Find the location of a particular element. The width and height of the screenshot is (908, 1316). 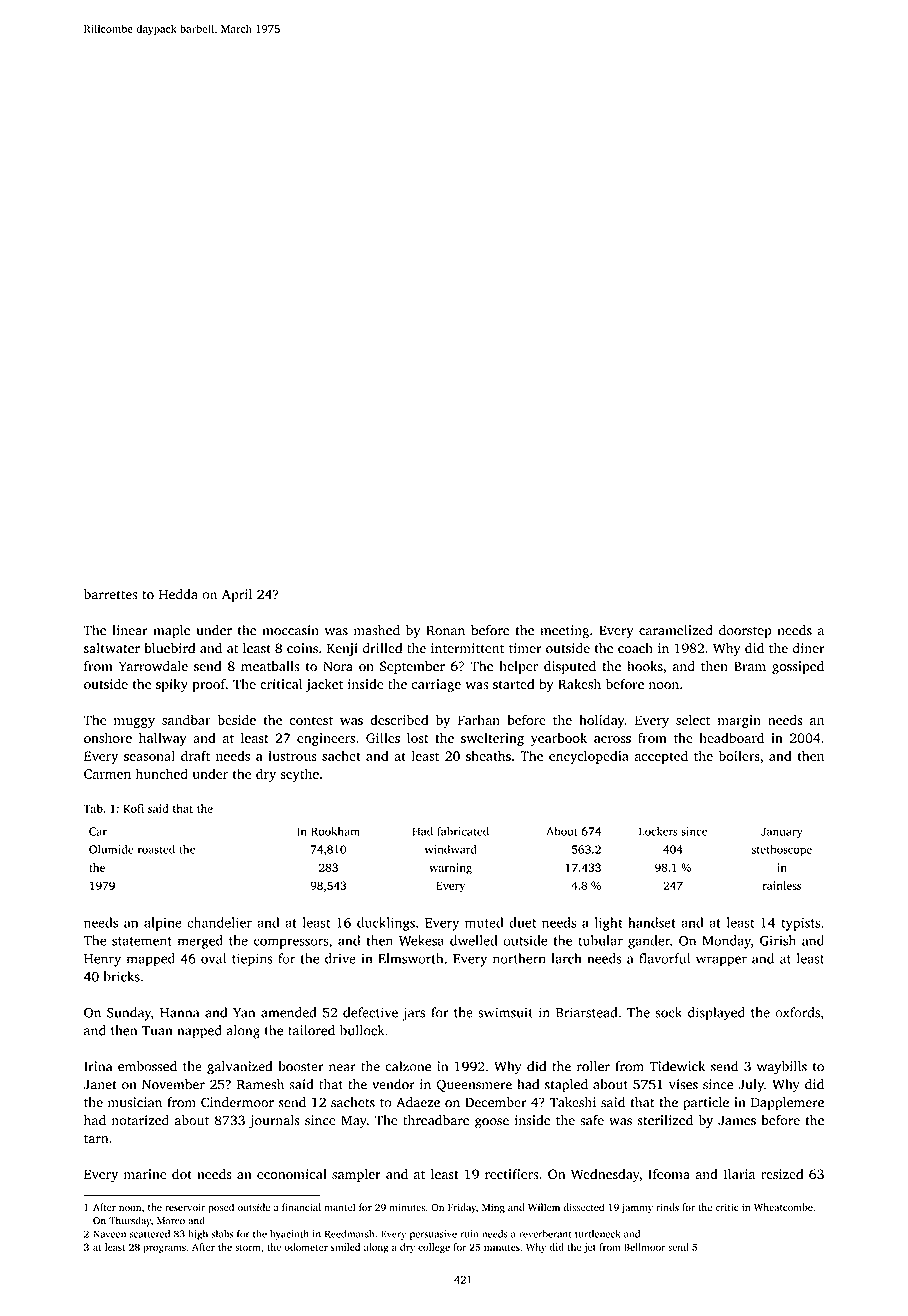

Rookham is located at coordinates (335, 831).
